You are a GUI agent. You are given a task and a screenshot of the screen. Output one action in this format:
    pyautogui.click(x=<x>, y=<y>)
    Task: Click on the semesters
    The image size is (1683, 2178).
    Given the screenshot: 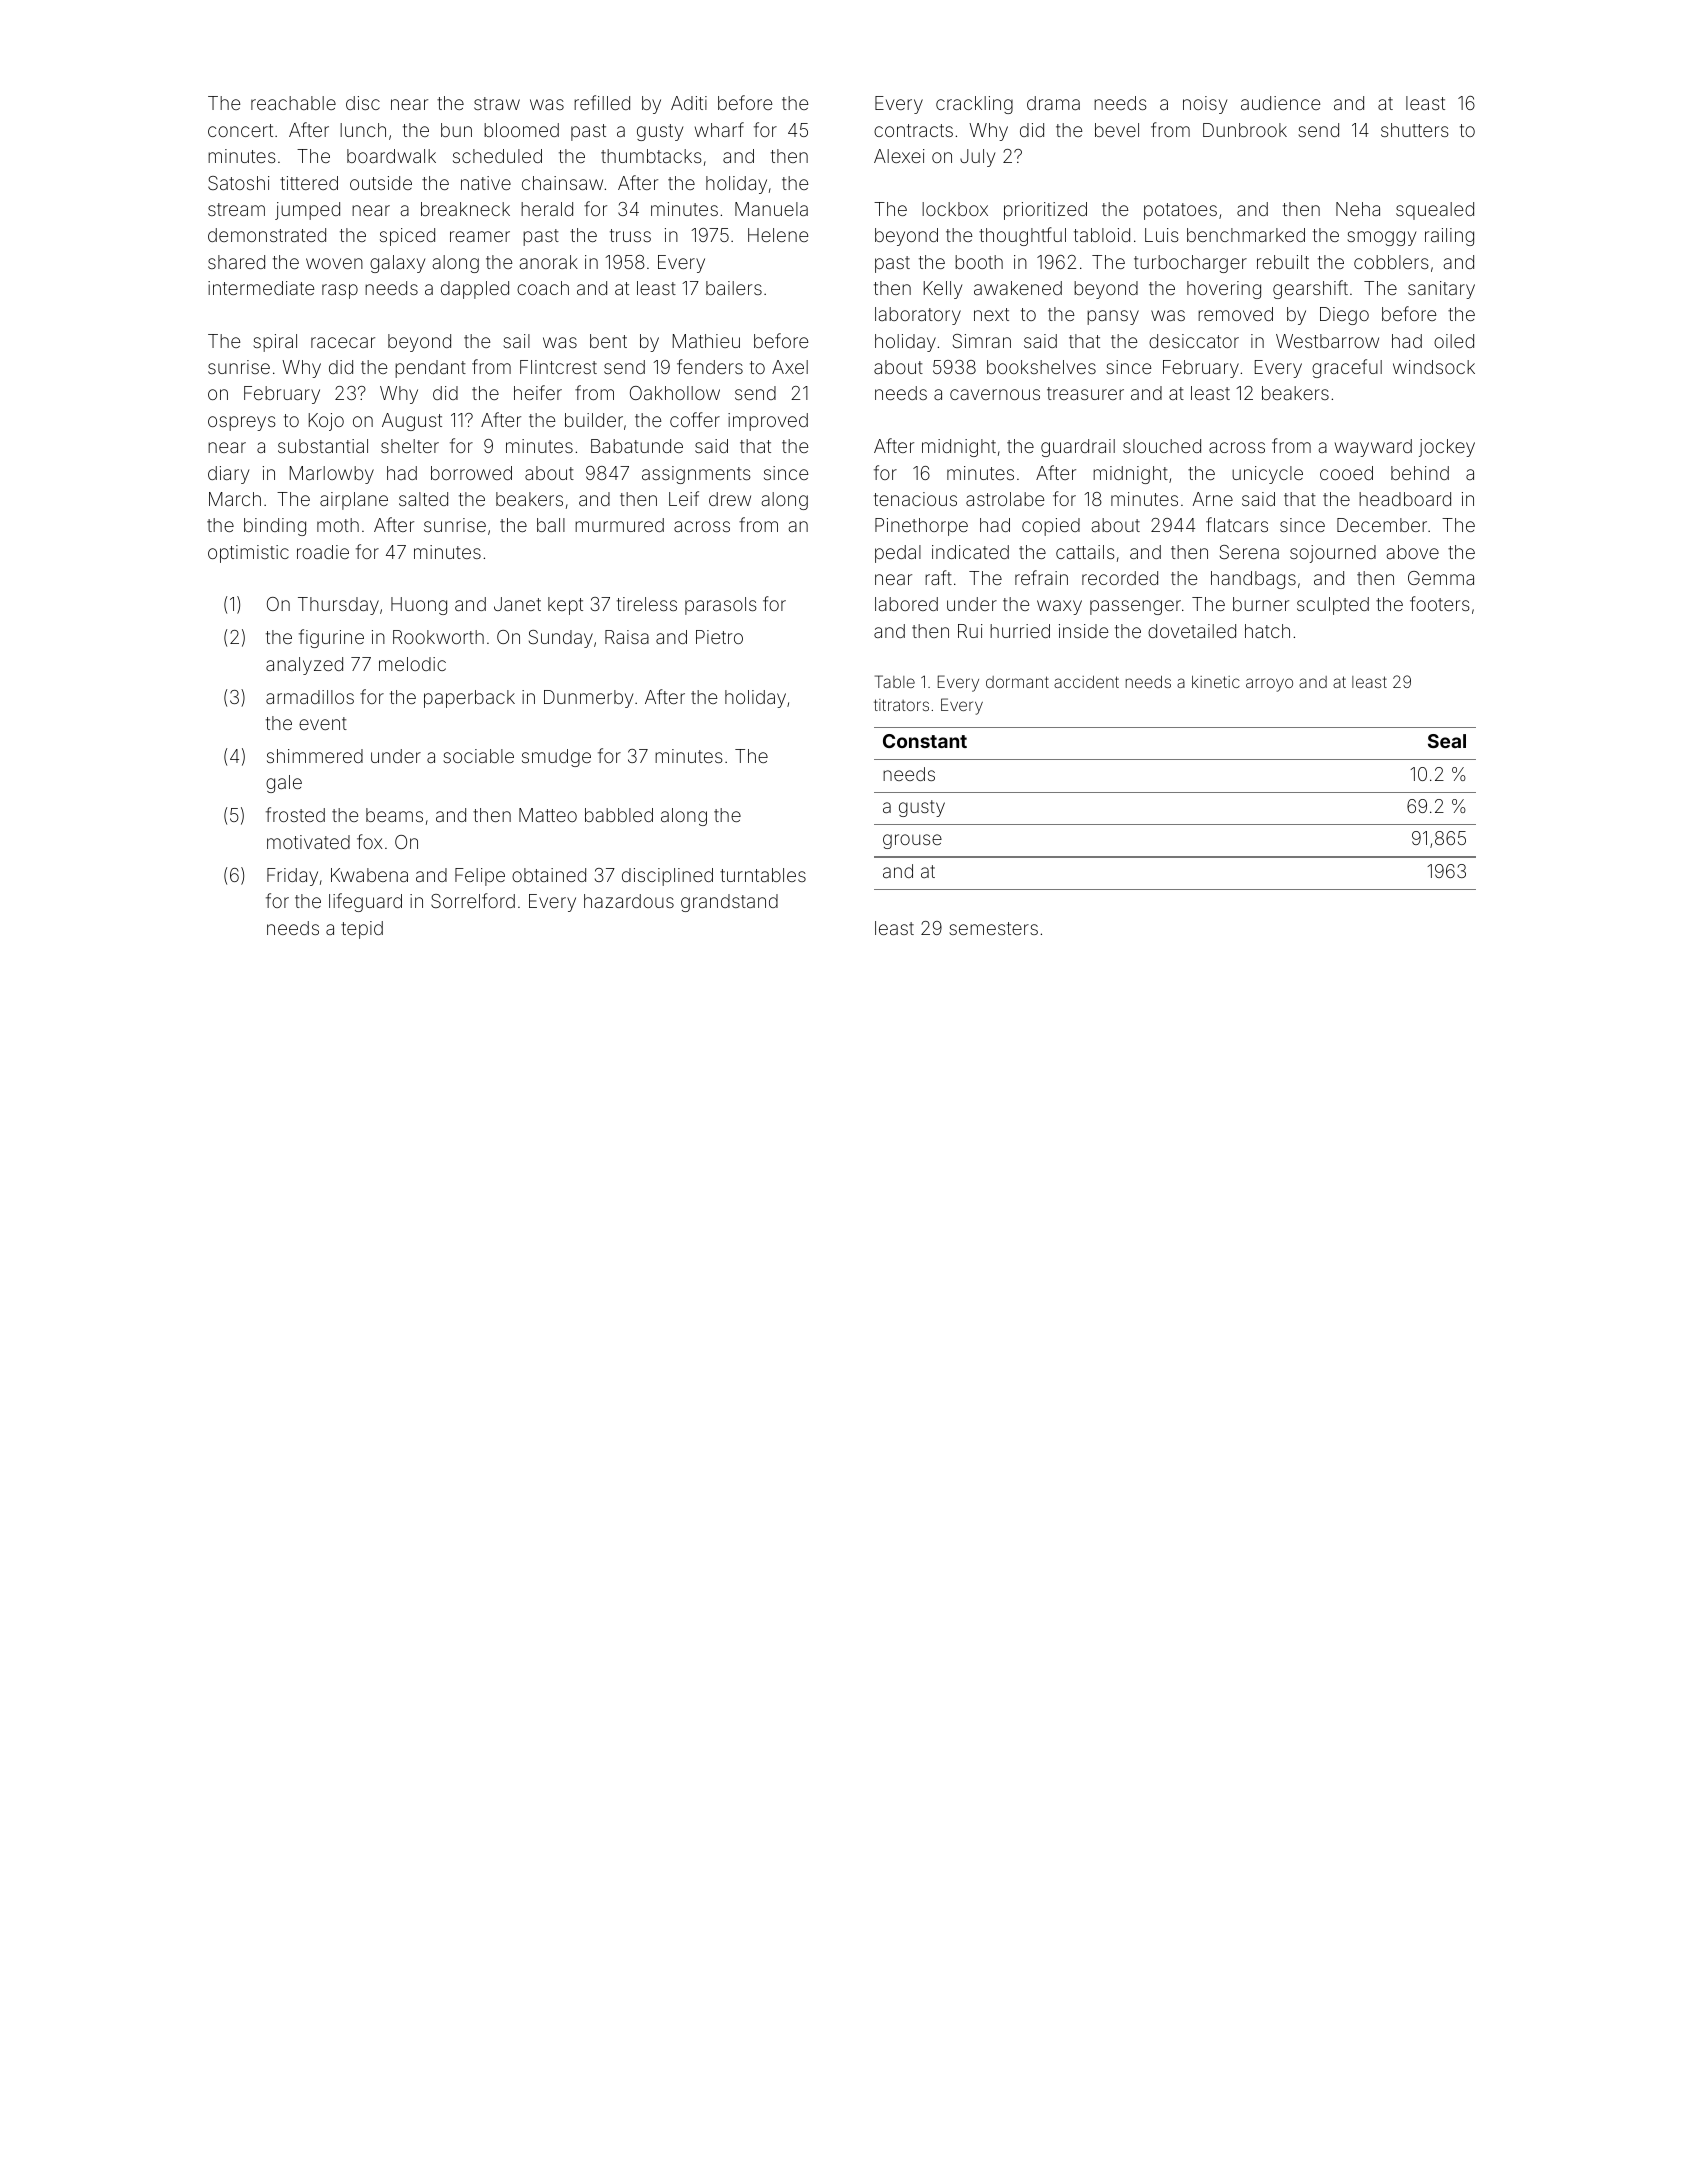 What is the action you would take?
    pyautogui.click(x=993, y=928)
